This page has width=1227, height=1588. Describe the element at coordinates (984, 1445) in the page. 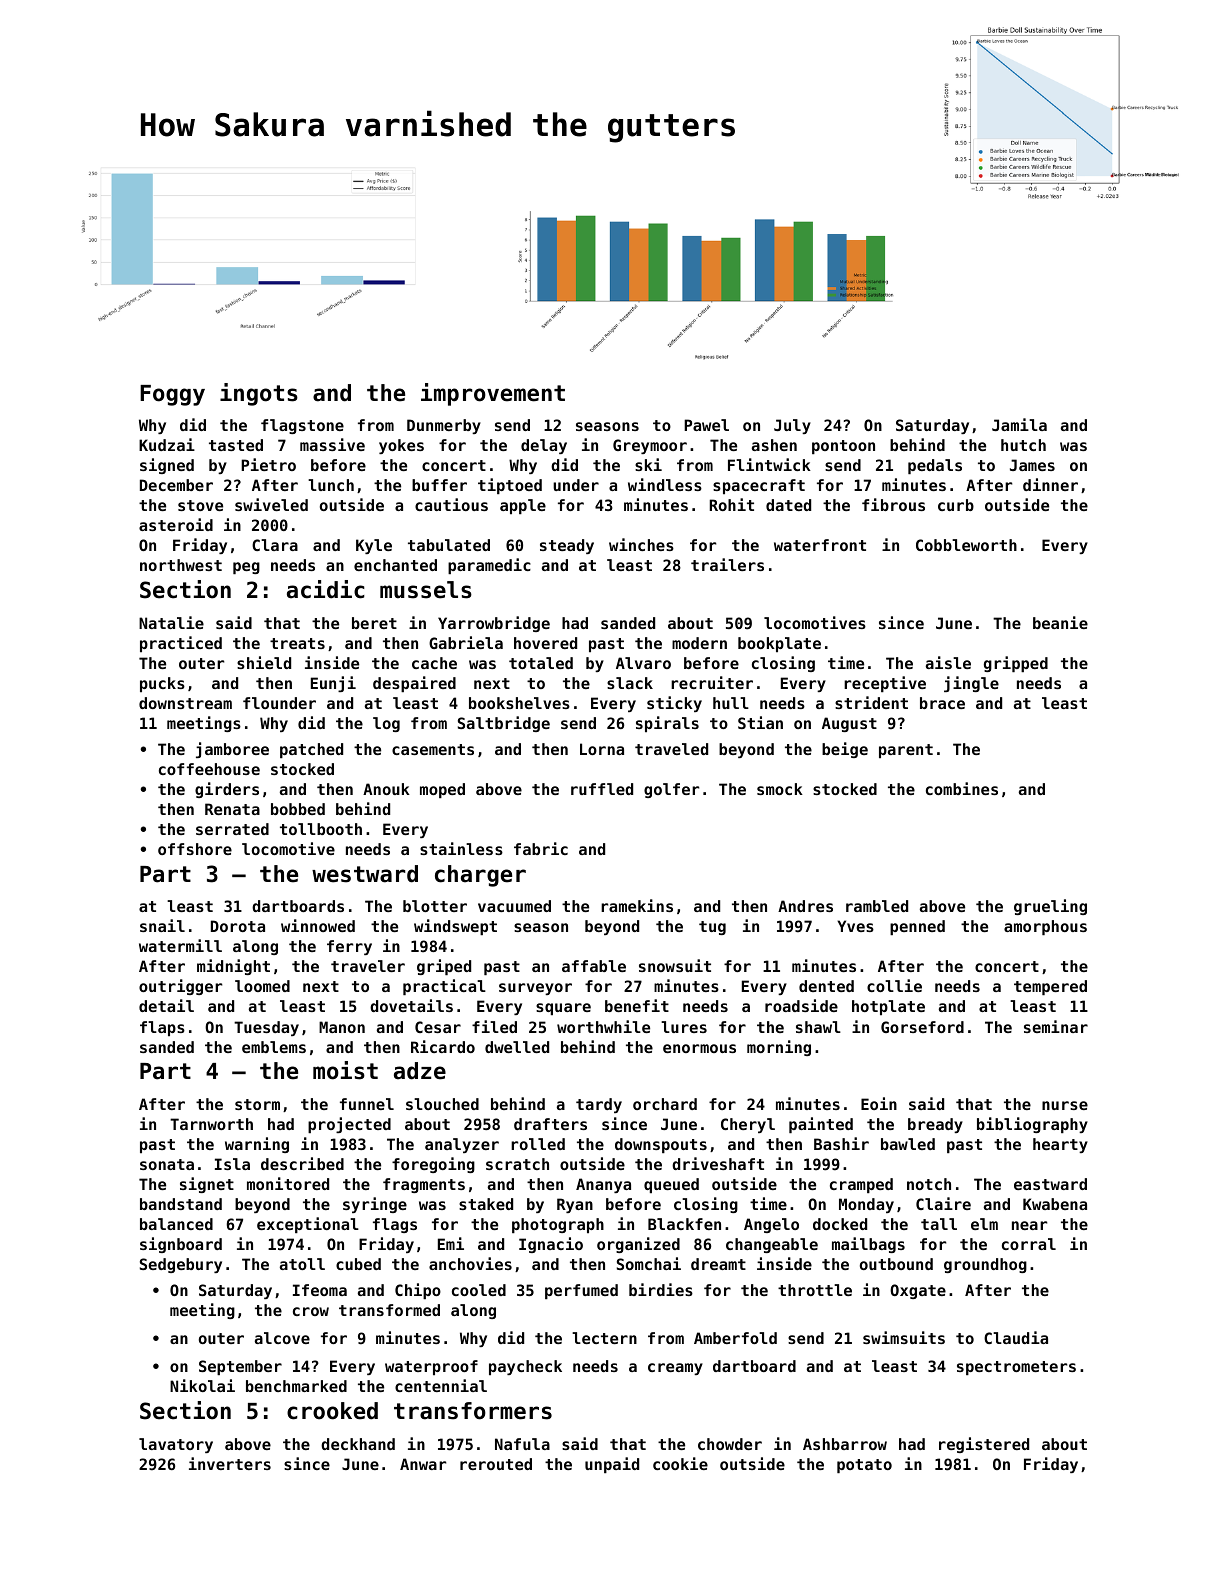

I see `registered` at that location.
